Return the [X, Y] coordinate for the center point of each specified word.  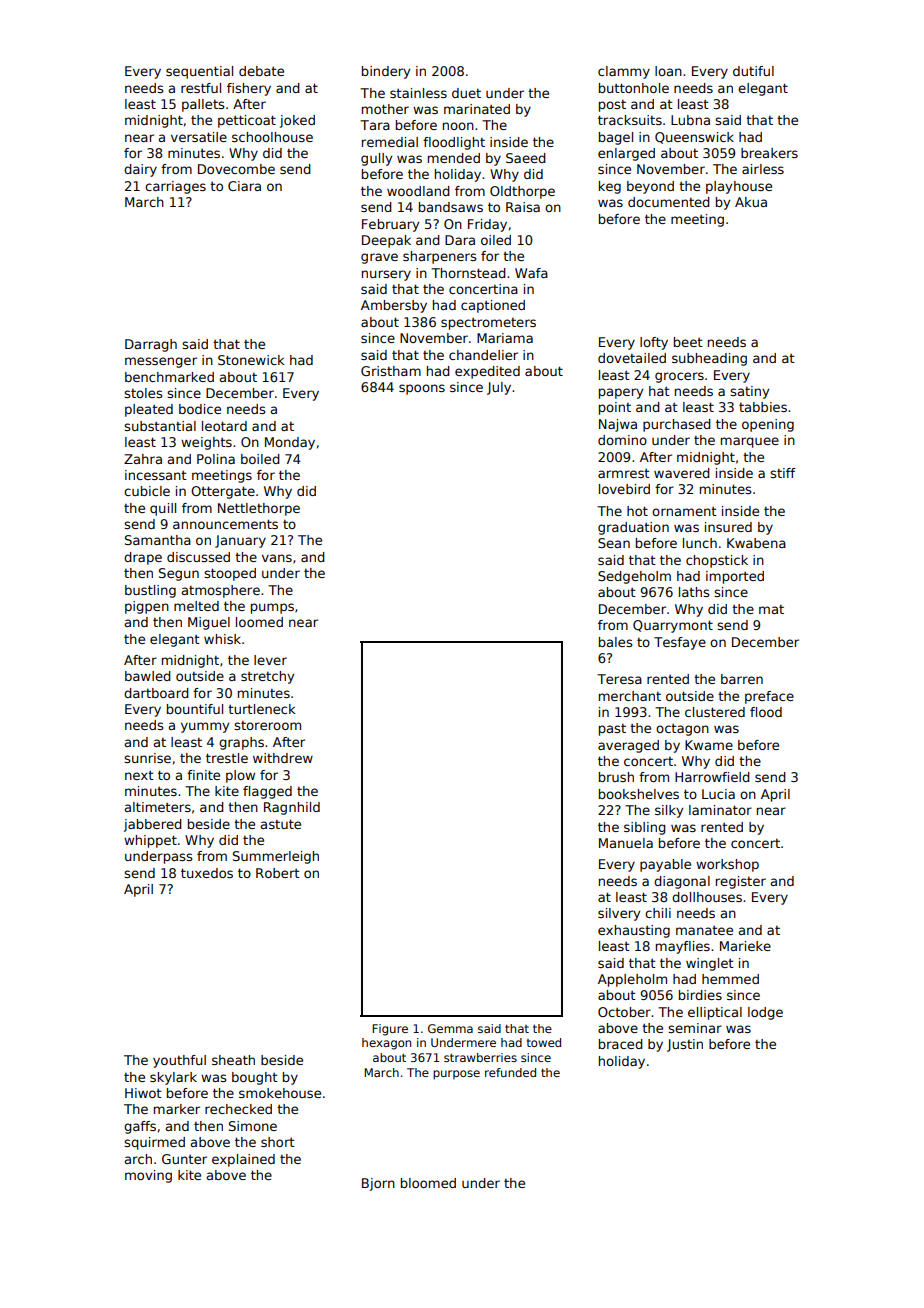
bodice [200, 409]
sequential [199, 72]
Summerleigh [276, 857]
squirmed [154, 1143]
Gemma [450, 1028]
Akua [751, 202]
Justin [685, 1045]
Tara [375, 125]
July [499, 388]
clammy [624, 72]
